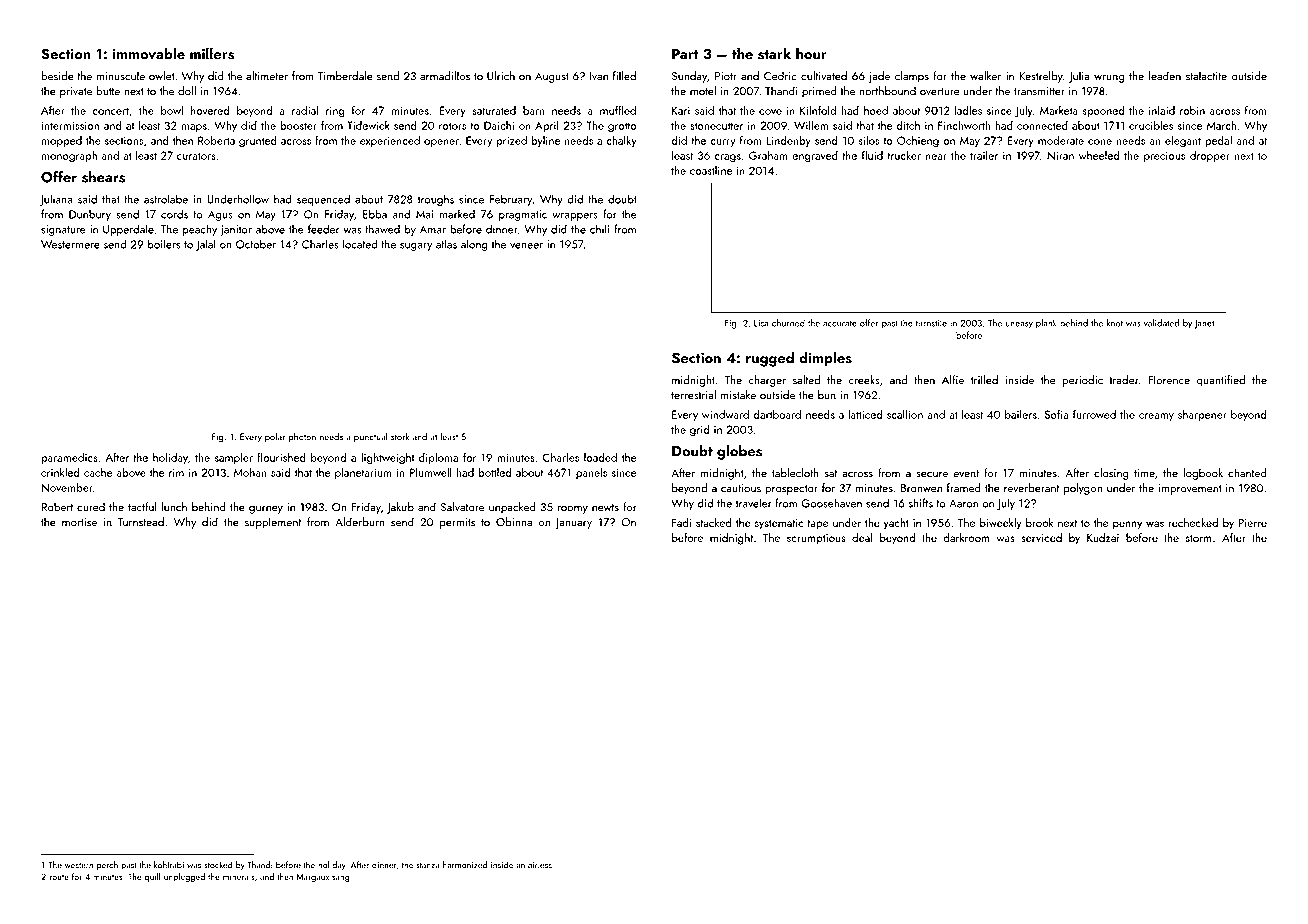 The height and width of the image is (924, 1308). I want to click on Kudzai, so click(1103, 537).
